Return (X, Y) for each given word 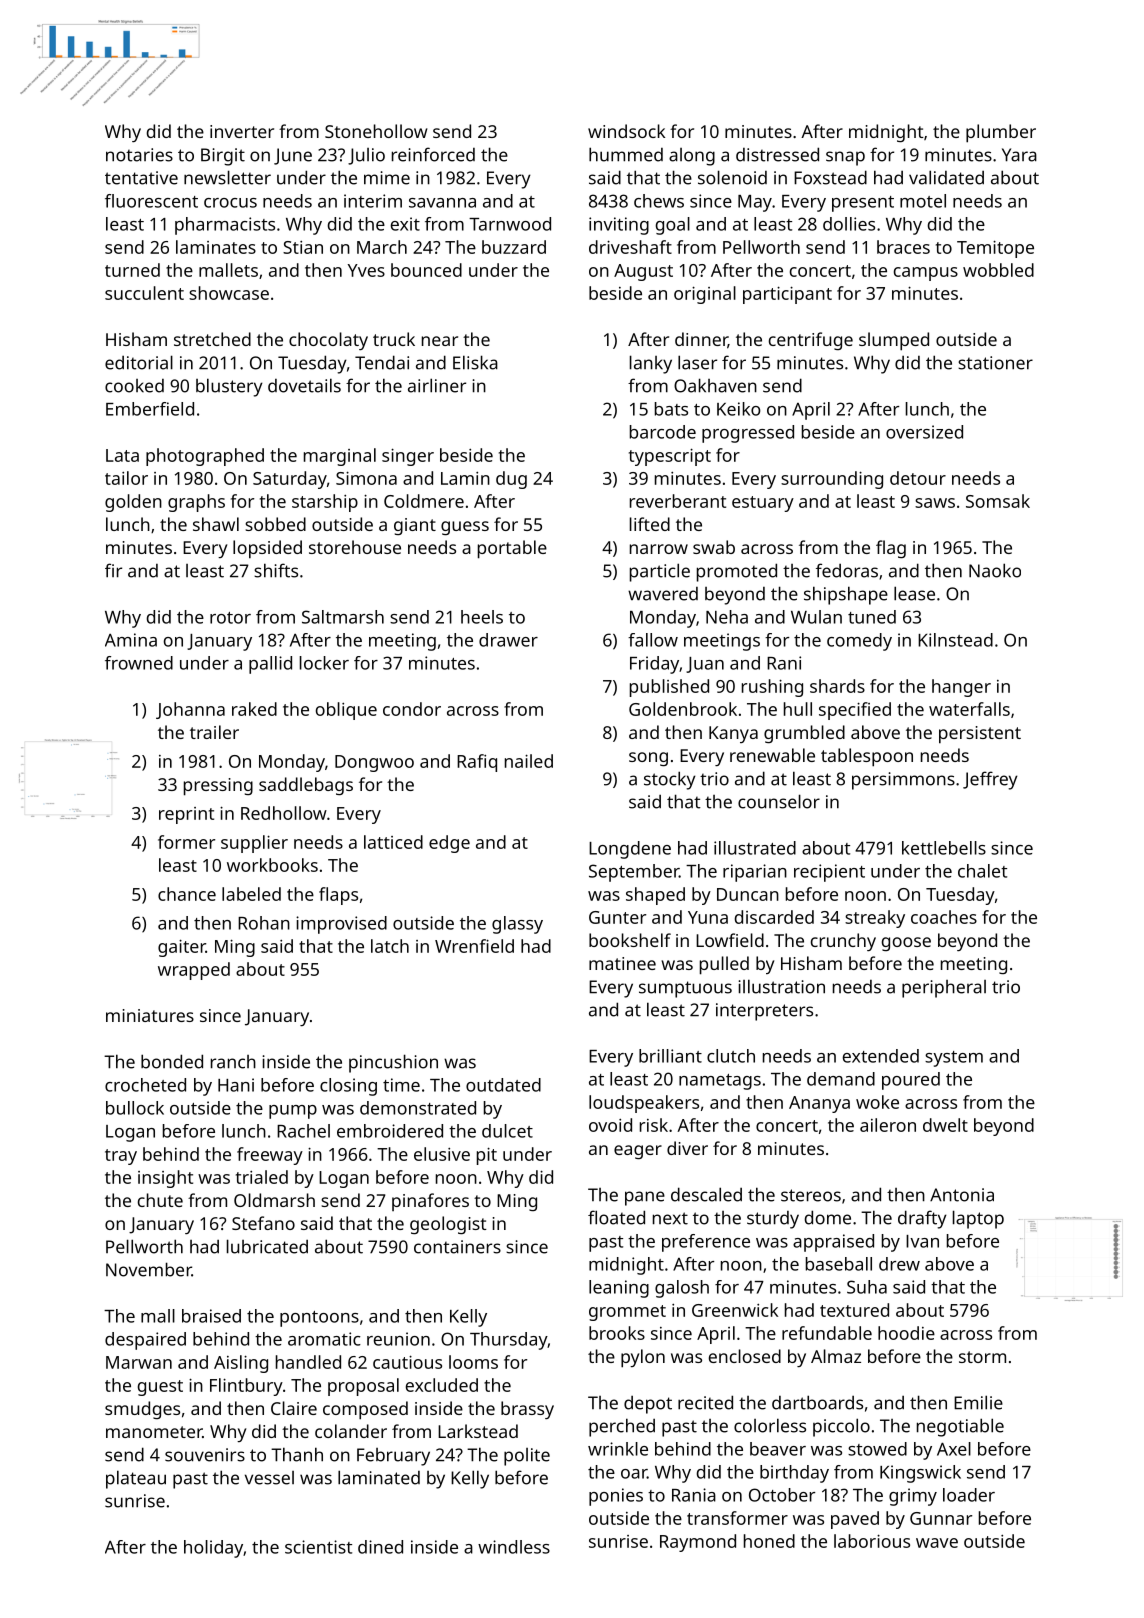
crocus (230, 203)
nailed (529, 761)
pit (487, 1156)
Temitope (995, 249)
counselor (779, 801)
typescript (670, 457)
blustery (229, 387)
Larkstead (478, 1431)
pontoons (319, 1319)
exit (405, 224)
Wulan (816, 617)
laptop (978, 1219)
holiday (213, 1549)
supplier (254, 844)
